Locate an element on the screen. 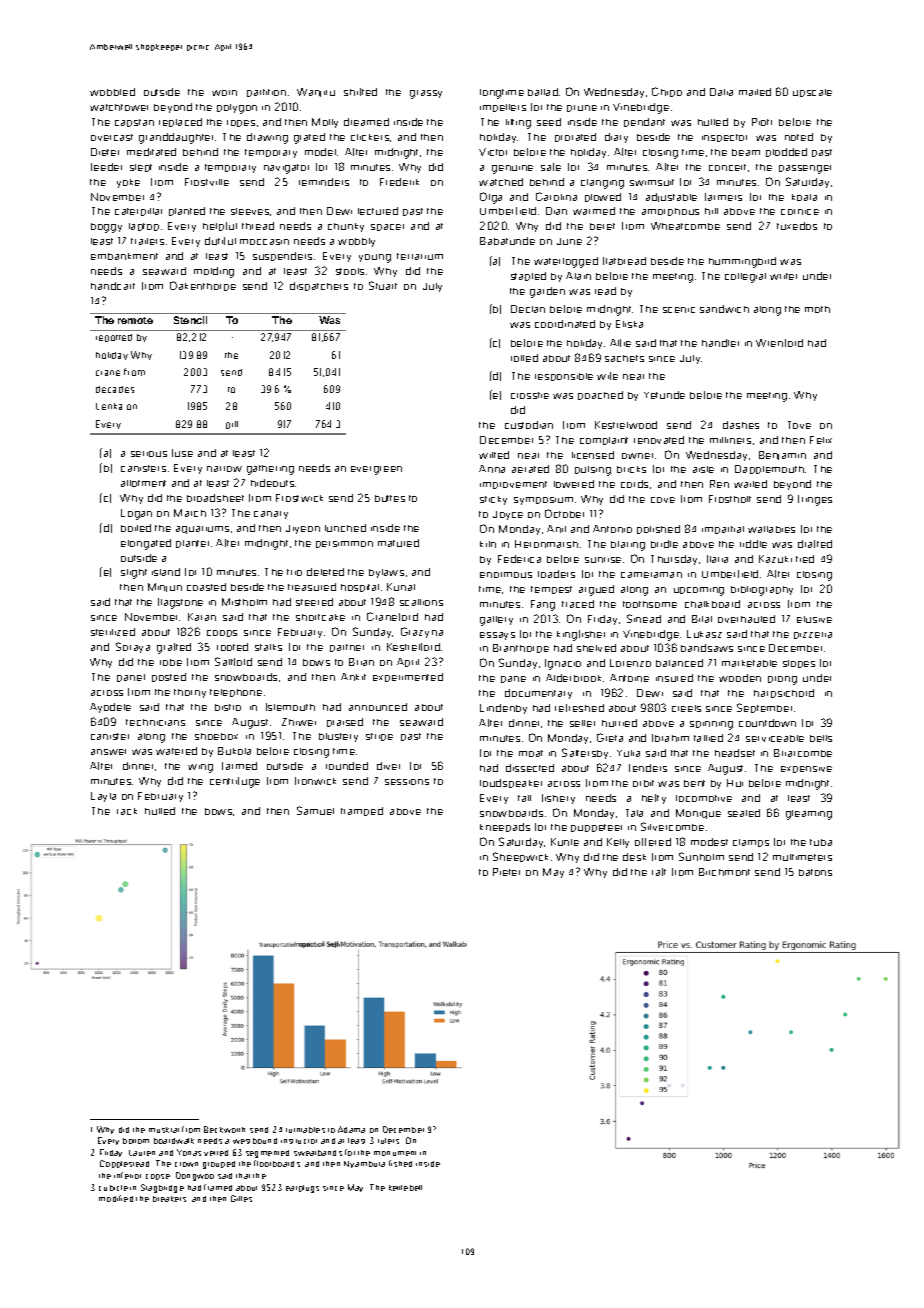  Benjamin is located at coordinates (782, 455).
